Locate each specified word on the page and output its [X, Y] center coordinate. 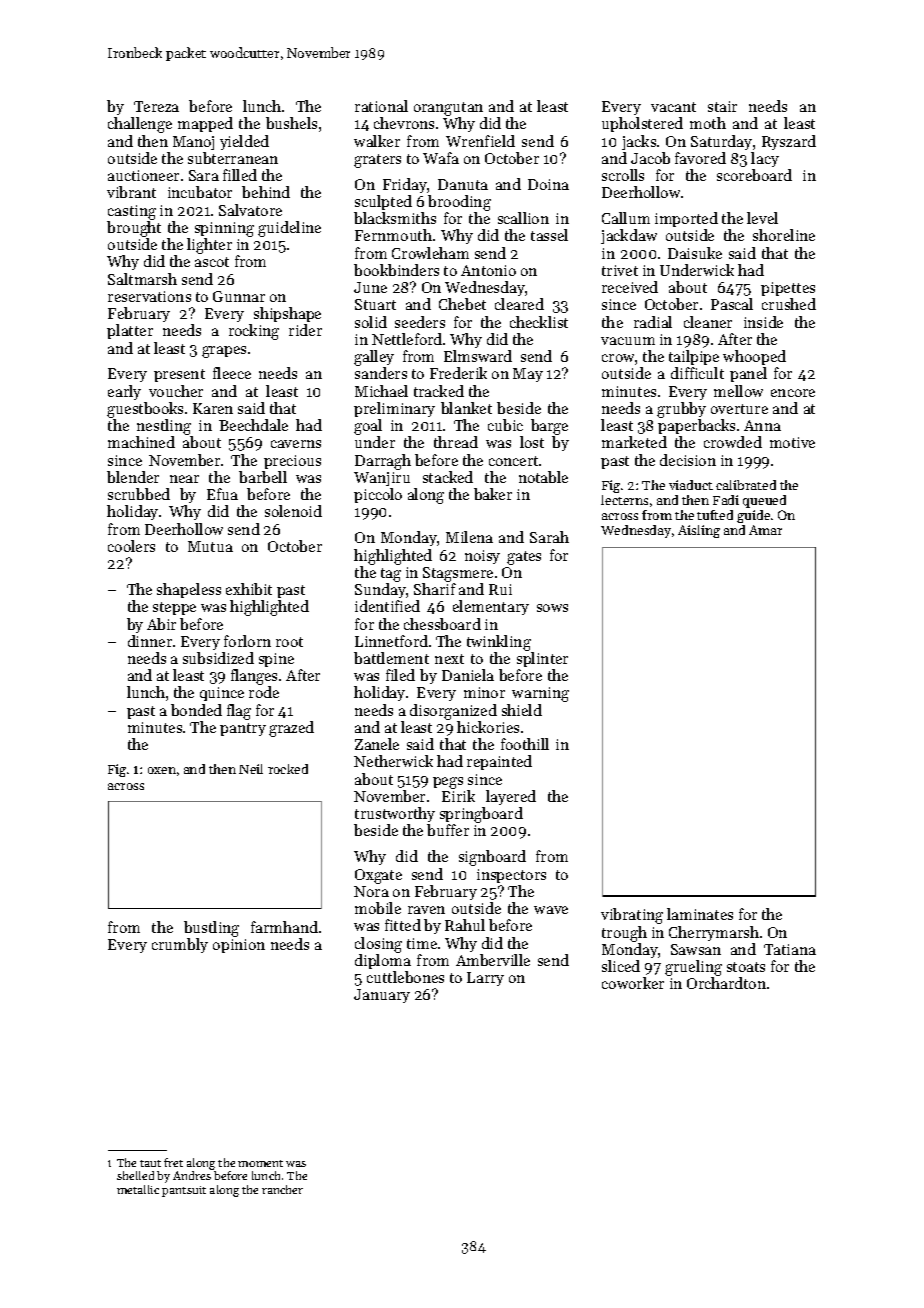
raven [426, 910]
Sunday [380, 590]
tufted [715, 515]
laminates [700, 914]
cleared [519, 304]
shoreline [784, 235]
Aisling [699, 531]
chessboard [442, 624]
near [184, 479]
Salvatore [250, 210]
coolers [131, 546]
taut [150, 1163]
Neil [251, 769]
